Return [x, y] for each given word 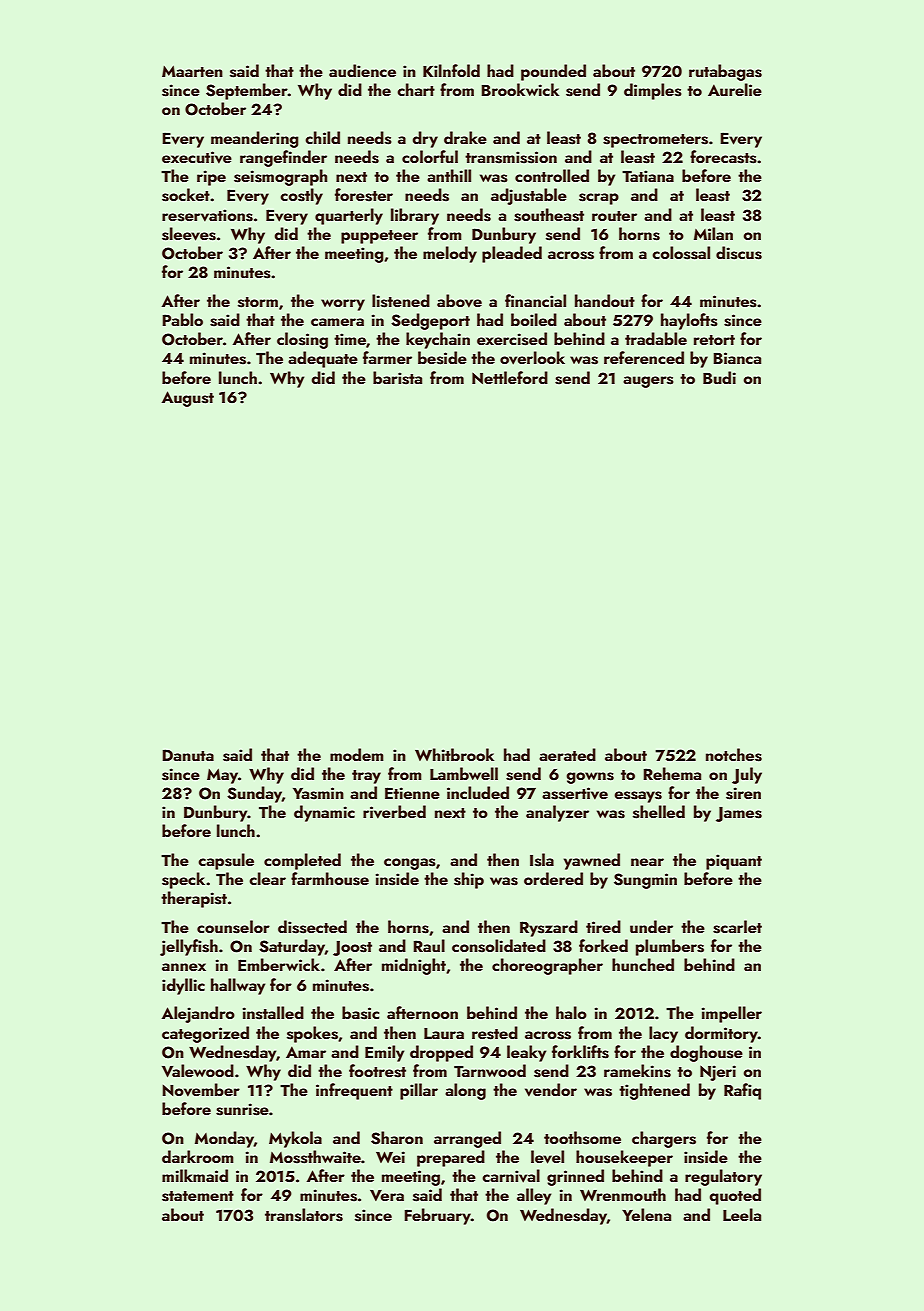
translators [304, 1215]
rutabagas [725, 72]
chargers [664, 1139]
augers [648, 382]
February [438, 1216]
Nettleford [510, 377]
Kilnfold [451, 70]
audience [362, 70]
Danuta [188, 755]
